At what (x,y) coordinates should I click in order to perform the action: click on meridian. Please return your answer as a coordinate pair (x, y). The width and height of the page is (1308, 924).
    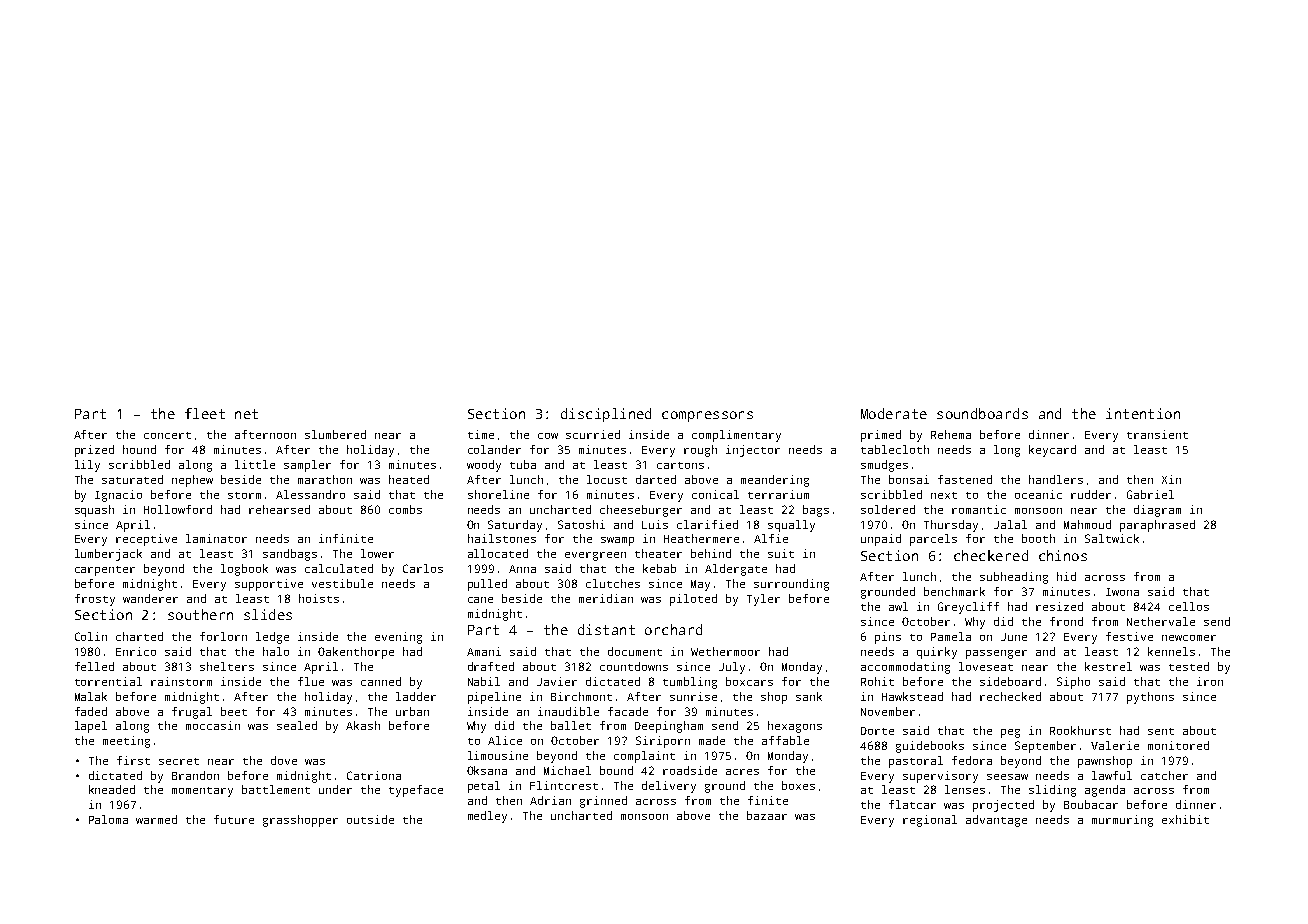
    Looking at the image, I should click on (606, 598).
